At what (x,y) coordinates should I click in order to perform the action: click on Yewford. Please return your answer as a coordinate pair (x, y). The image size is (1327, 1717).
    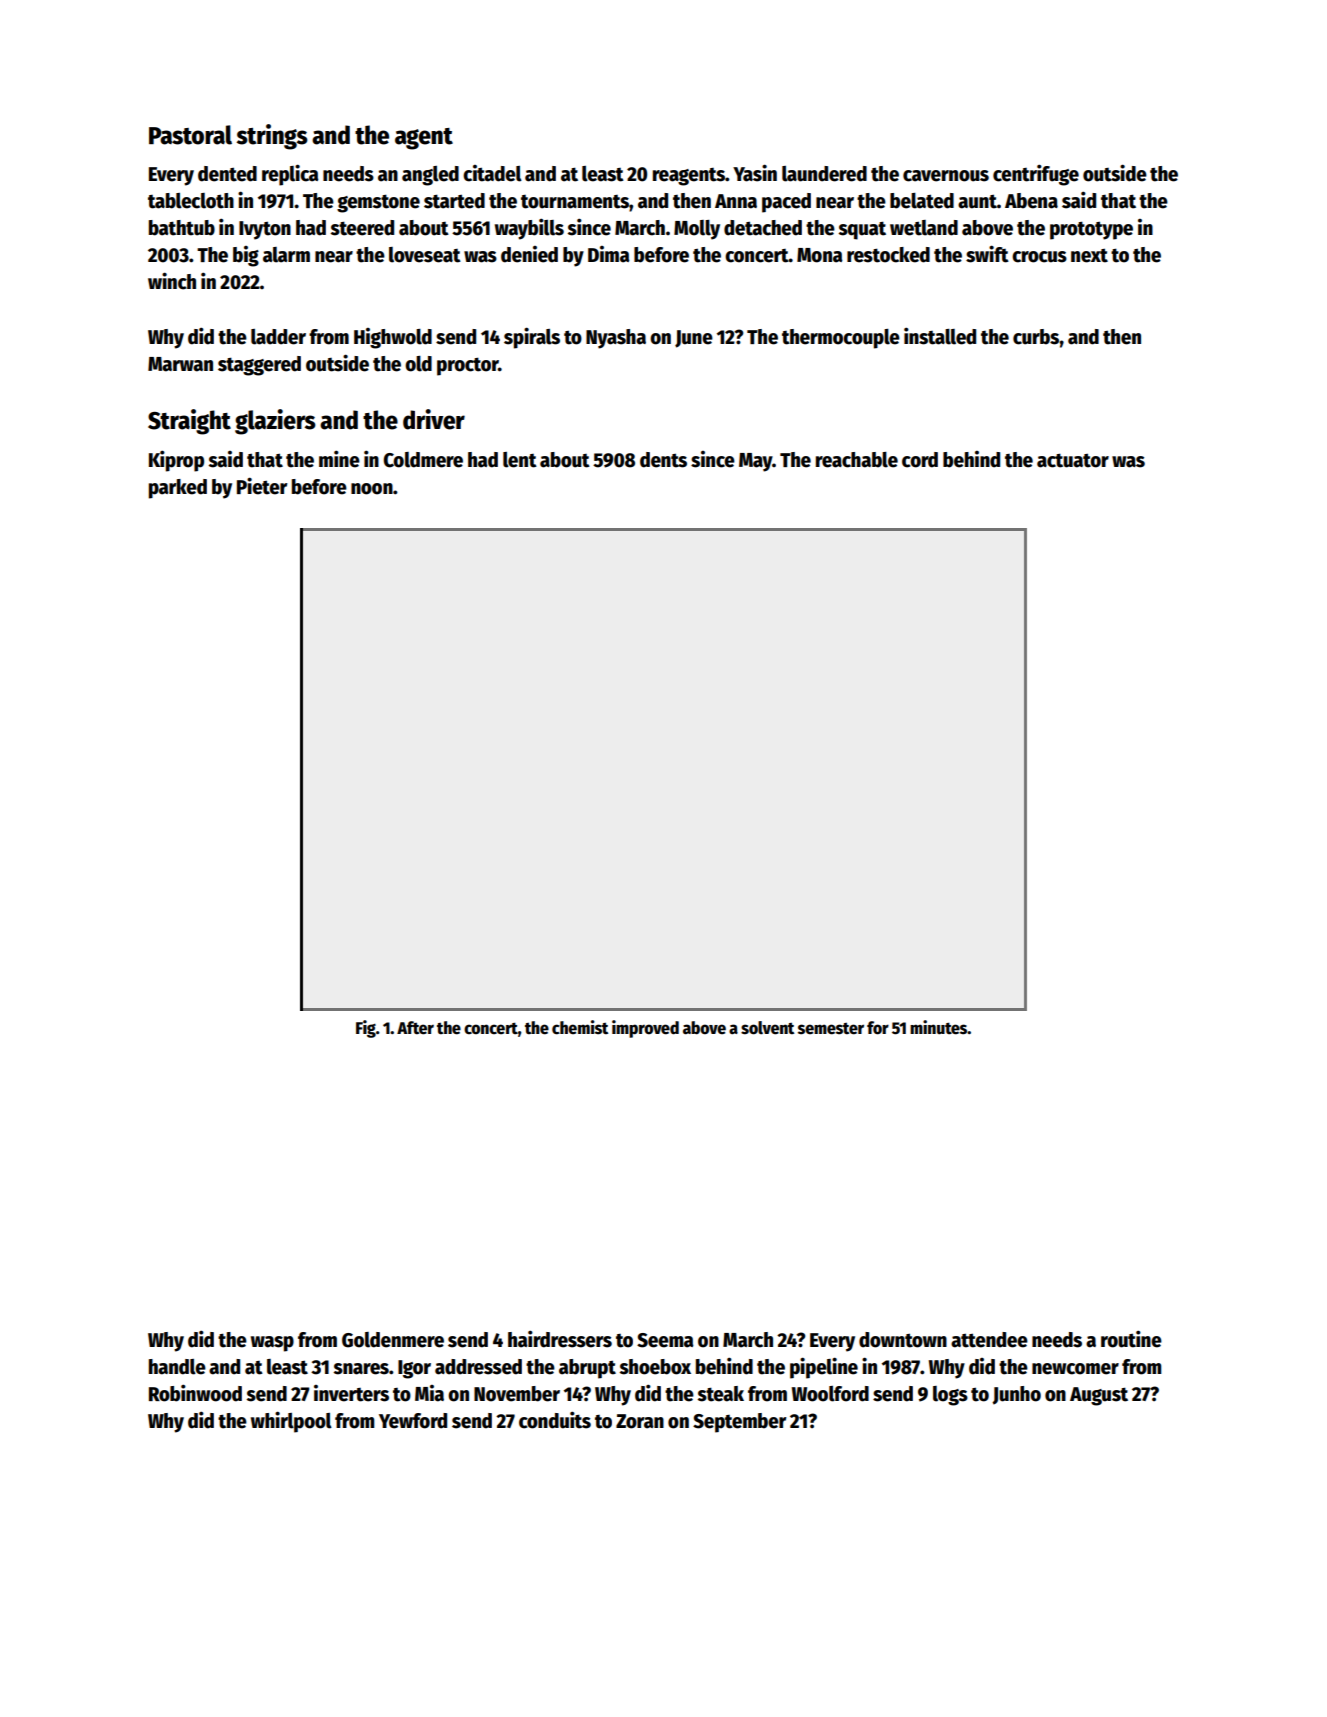
    Looking at the image, I should click on (413, 1421).
